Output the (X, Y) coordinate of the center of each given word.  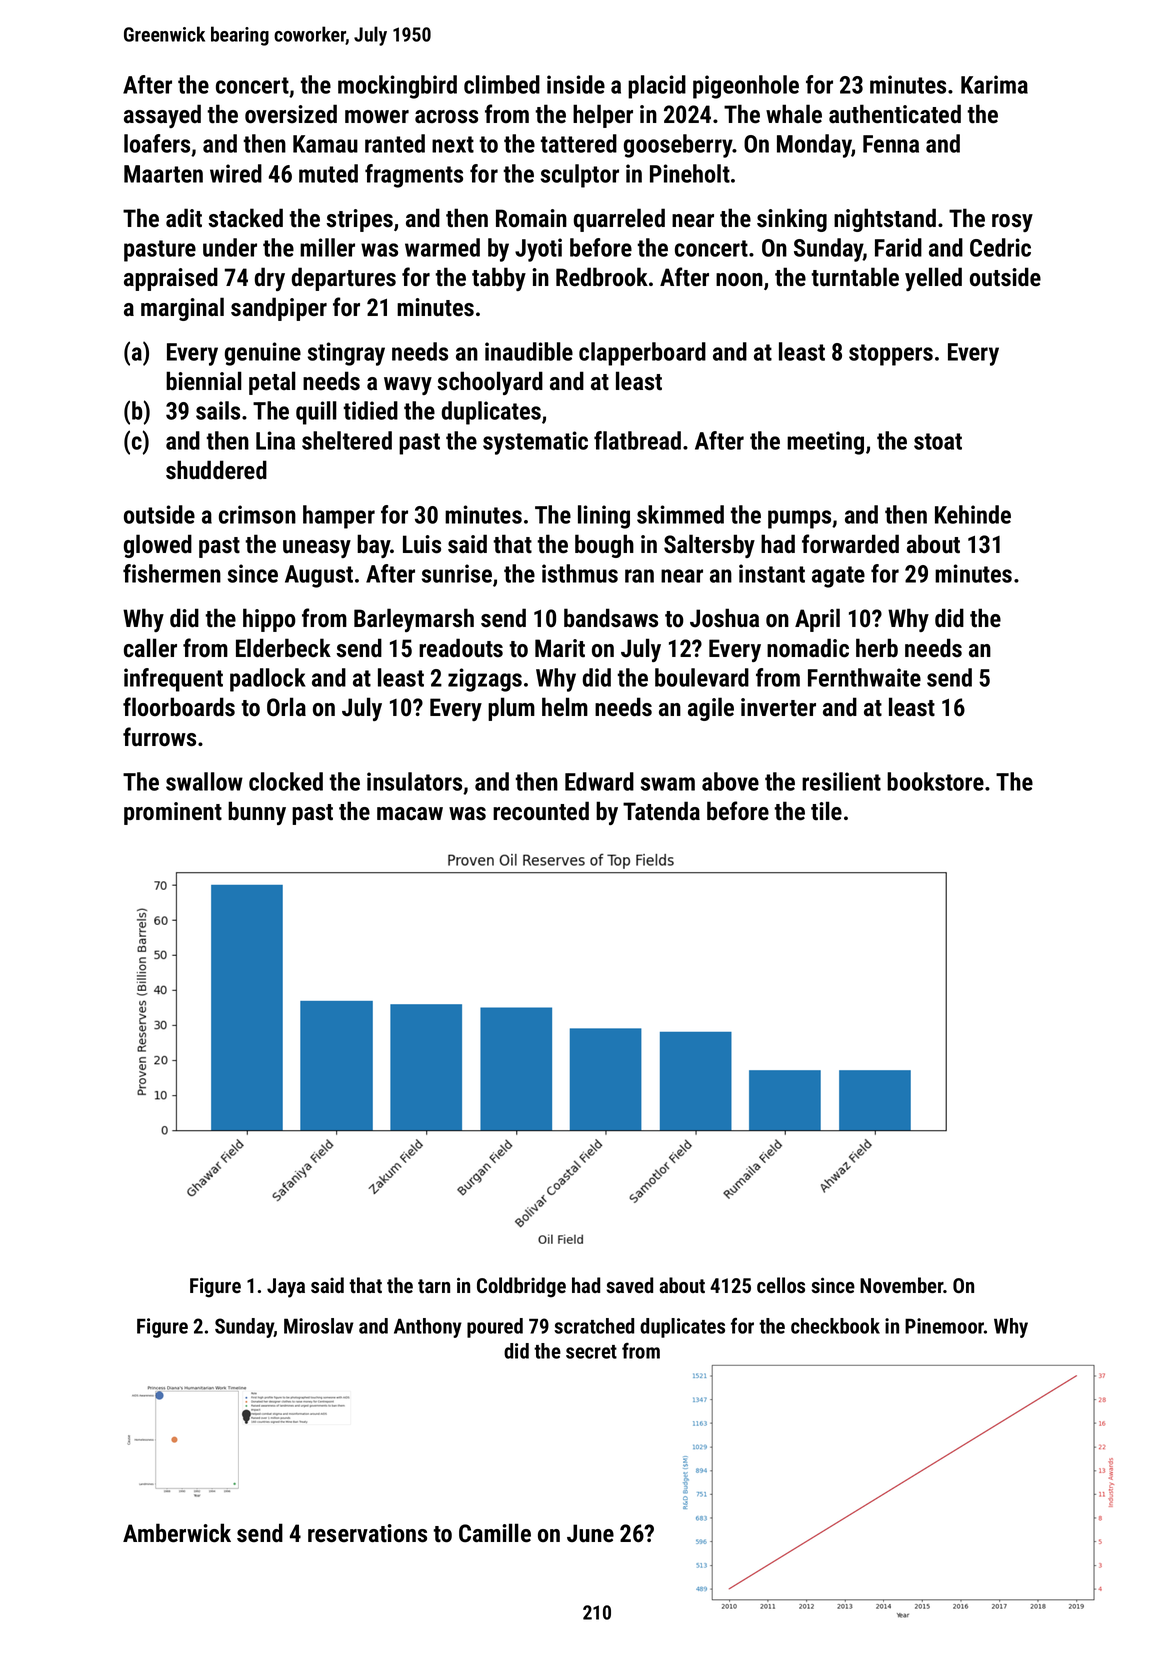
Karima (994, 84)
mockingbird (397, 87)
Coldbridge (521, 1287)
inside (576, 84)
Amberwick (177, 1533)
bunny (257, 813)
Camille (495, 1533)
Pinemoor (944, 1326)
